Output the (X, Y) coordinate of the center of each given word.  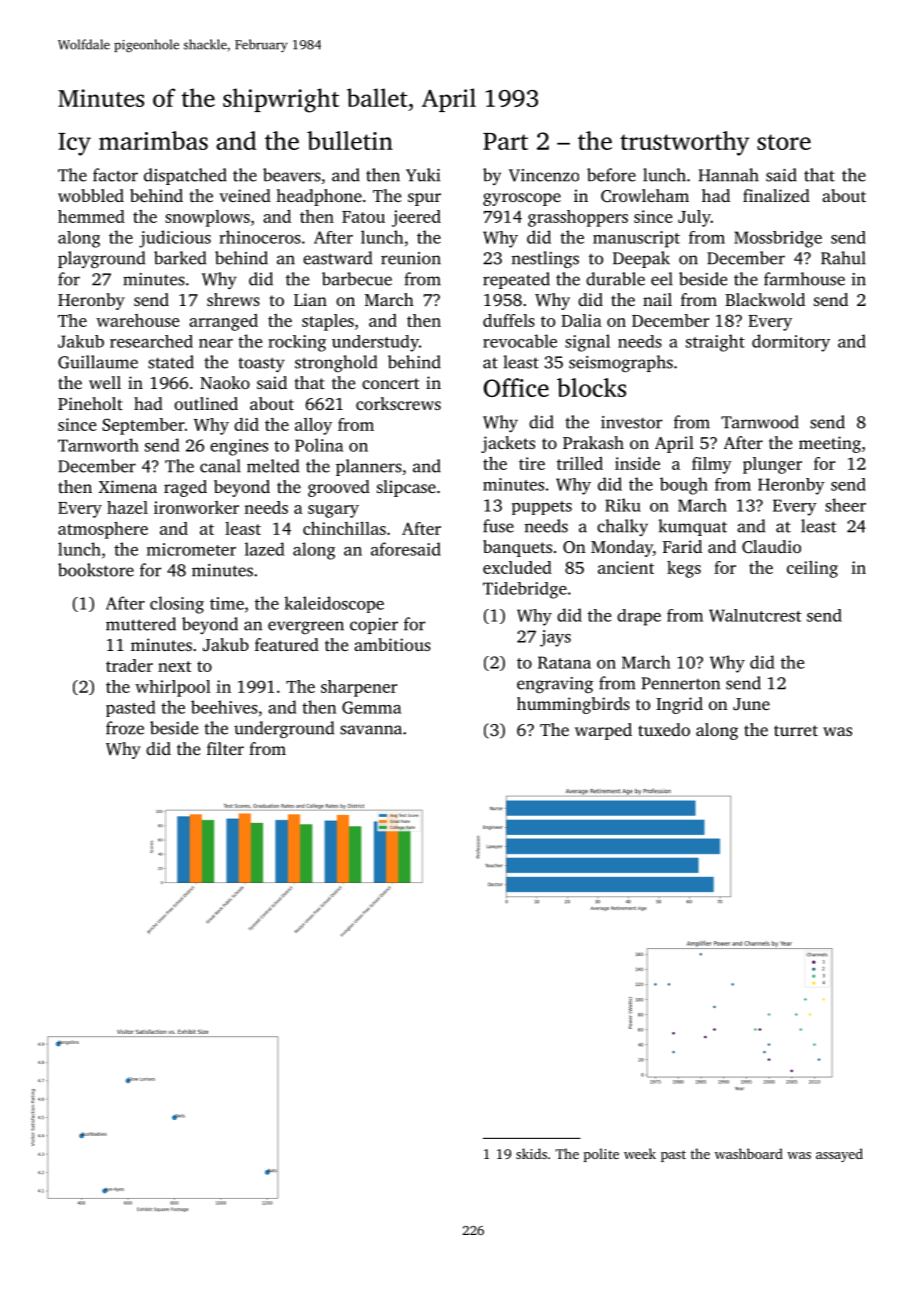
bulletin (350, 140)
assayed (839, 1155)
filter (225, 748)
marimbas (153, 140)
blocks (591, 387)
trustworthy (684, 143)
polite (601, 1155)
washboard (749, 1153)
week (640, 1153)
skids (531, 1153)
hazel (127, 507)
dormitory (791, 343)
